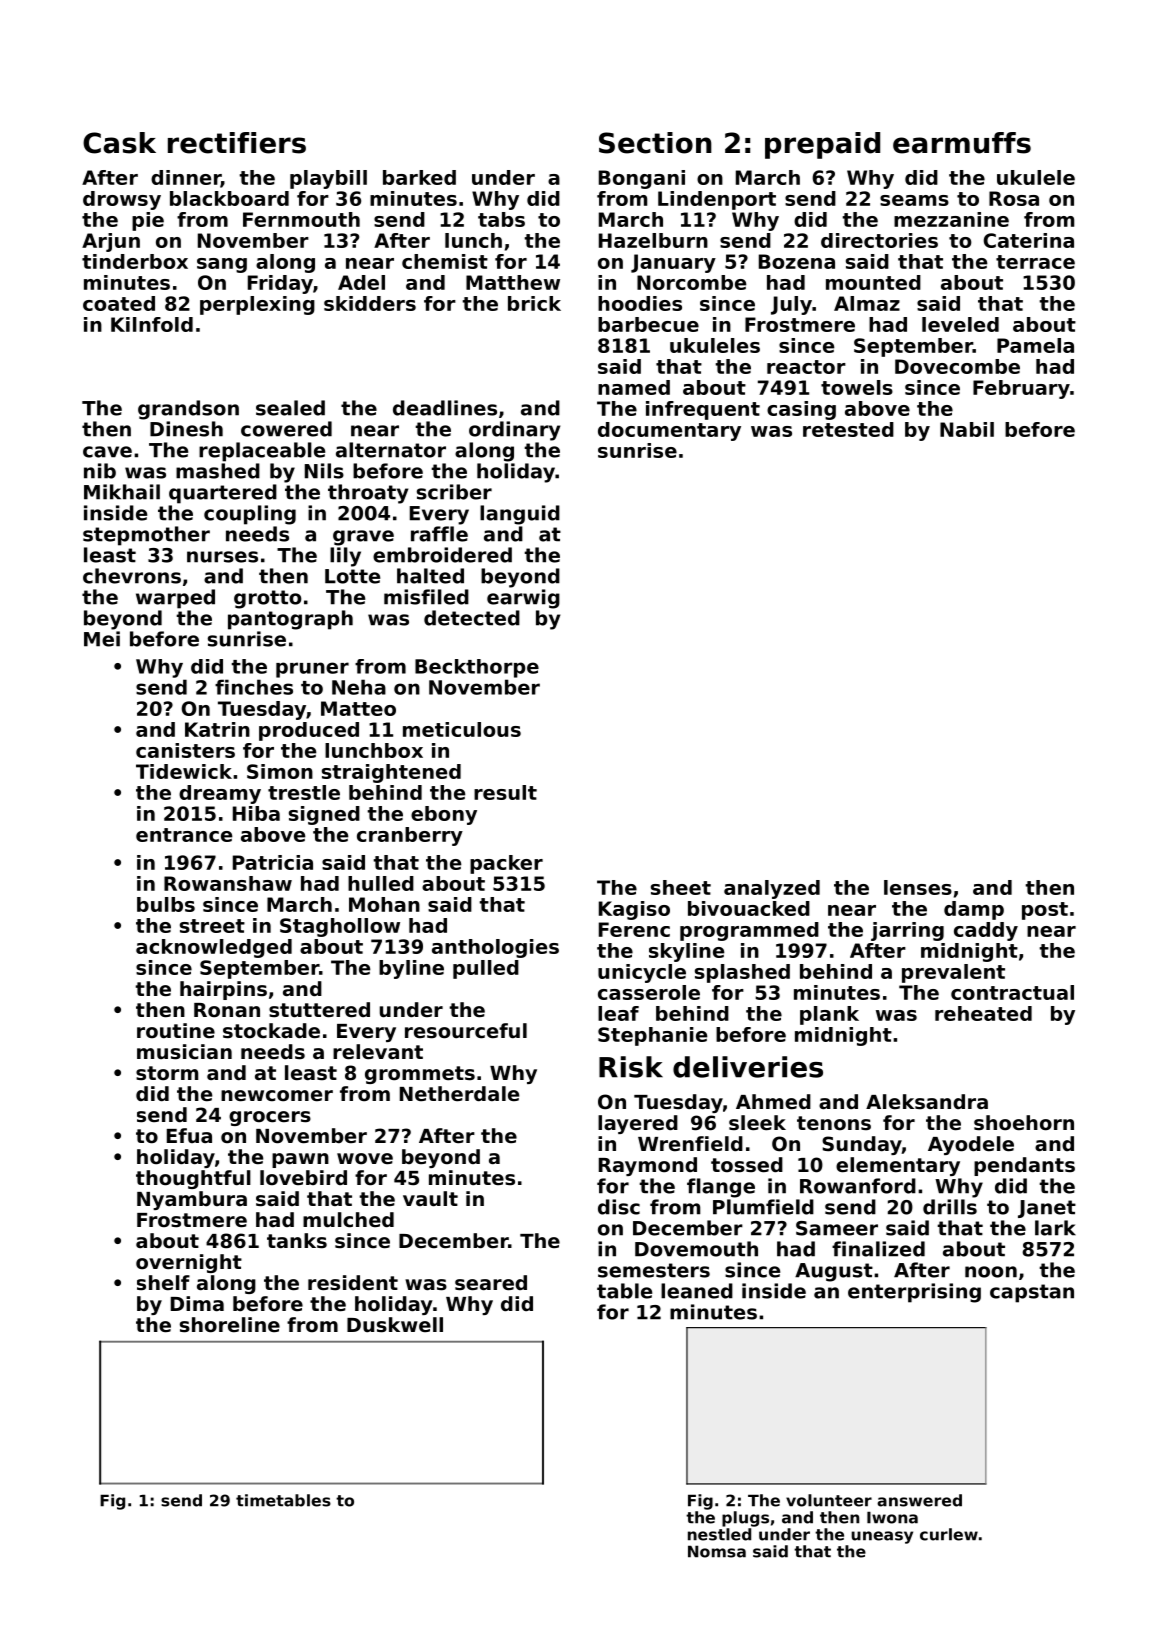 This screenshot has width=1158, height=1638. Describe the element at coordinates (834, 1272) in the screenshot. I see `August` at that location.
